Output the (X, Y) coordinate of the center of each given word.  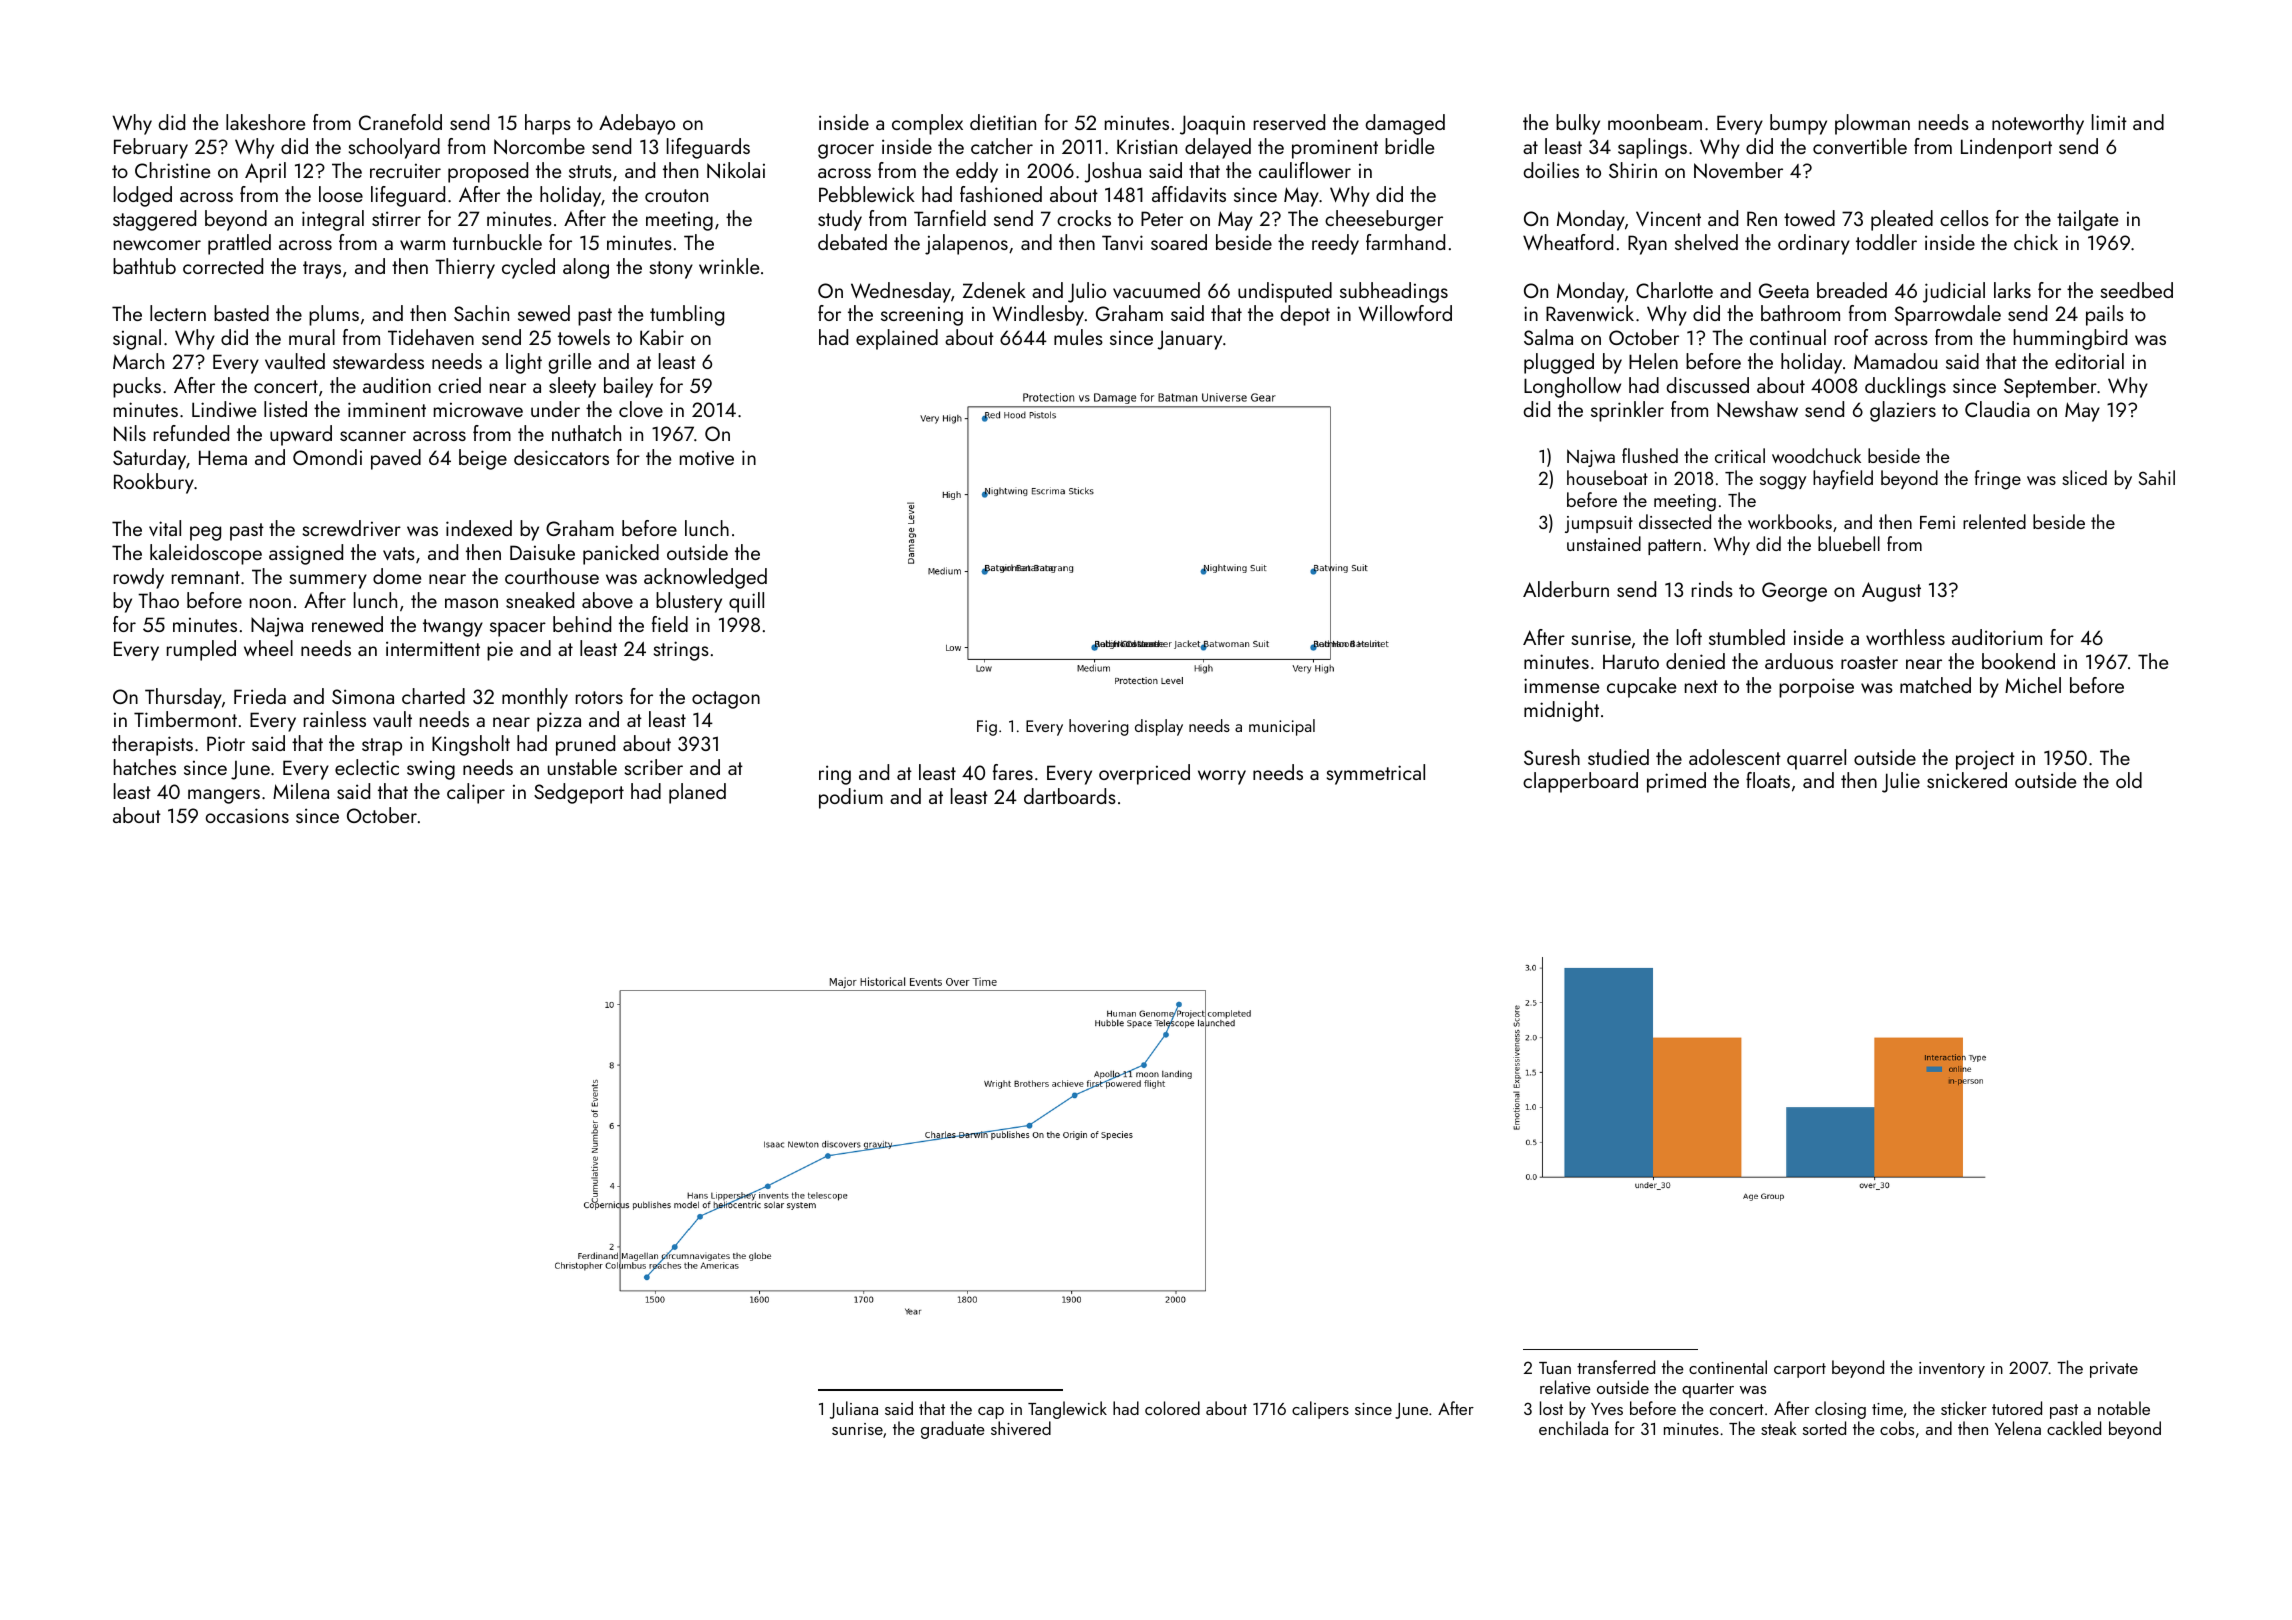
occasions (247, 815)
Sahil (2157, 477)
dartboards (1070, 796)
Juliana (854, 1410)
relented (1994, 521)
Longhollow (1572, 387)
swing (431, 770)
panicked (621, 554)
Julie (1901, 782)
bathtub (144, 266)
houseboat (1607, 477)
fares (1013, 772)
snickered (1967, 780)
